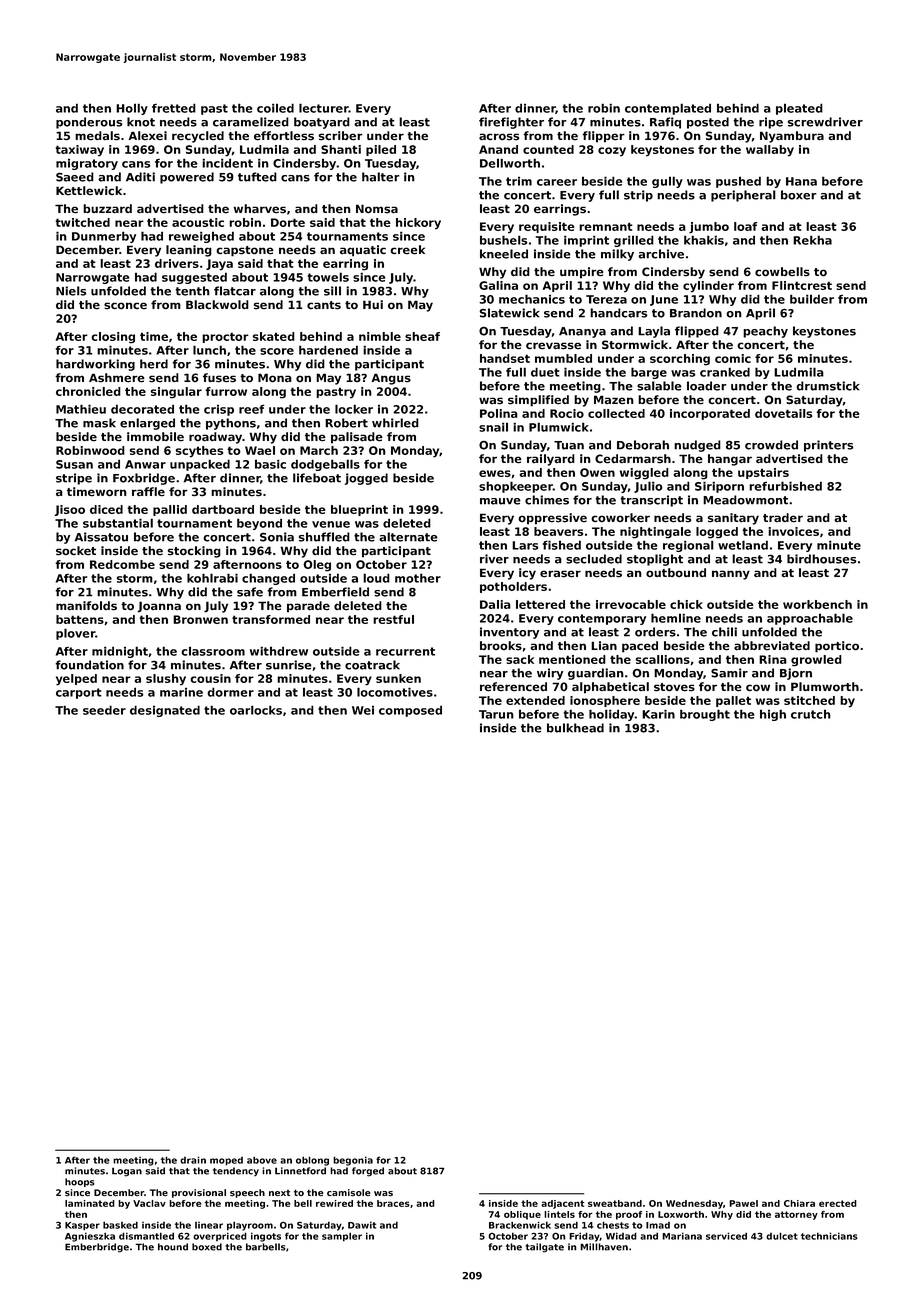 The image size is (924, 1308). What do you see at coordinates (256, 710) in the screenshot?
I see `oarlocks` at bounding box center [256, 710].
